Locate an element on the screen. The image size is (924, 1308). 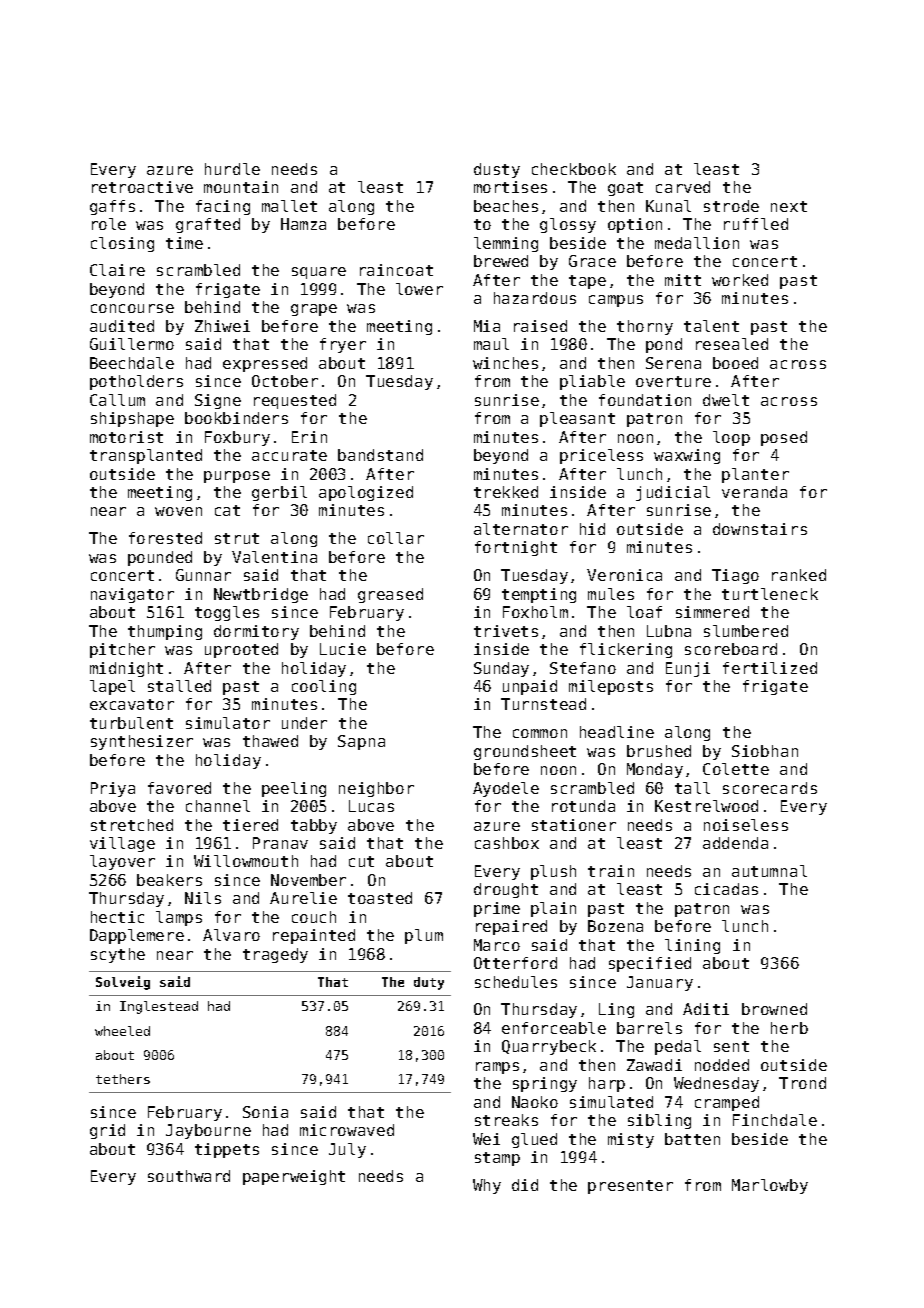
motorist is located at coordinates (126, 437).
